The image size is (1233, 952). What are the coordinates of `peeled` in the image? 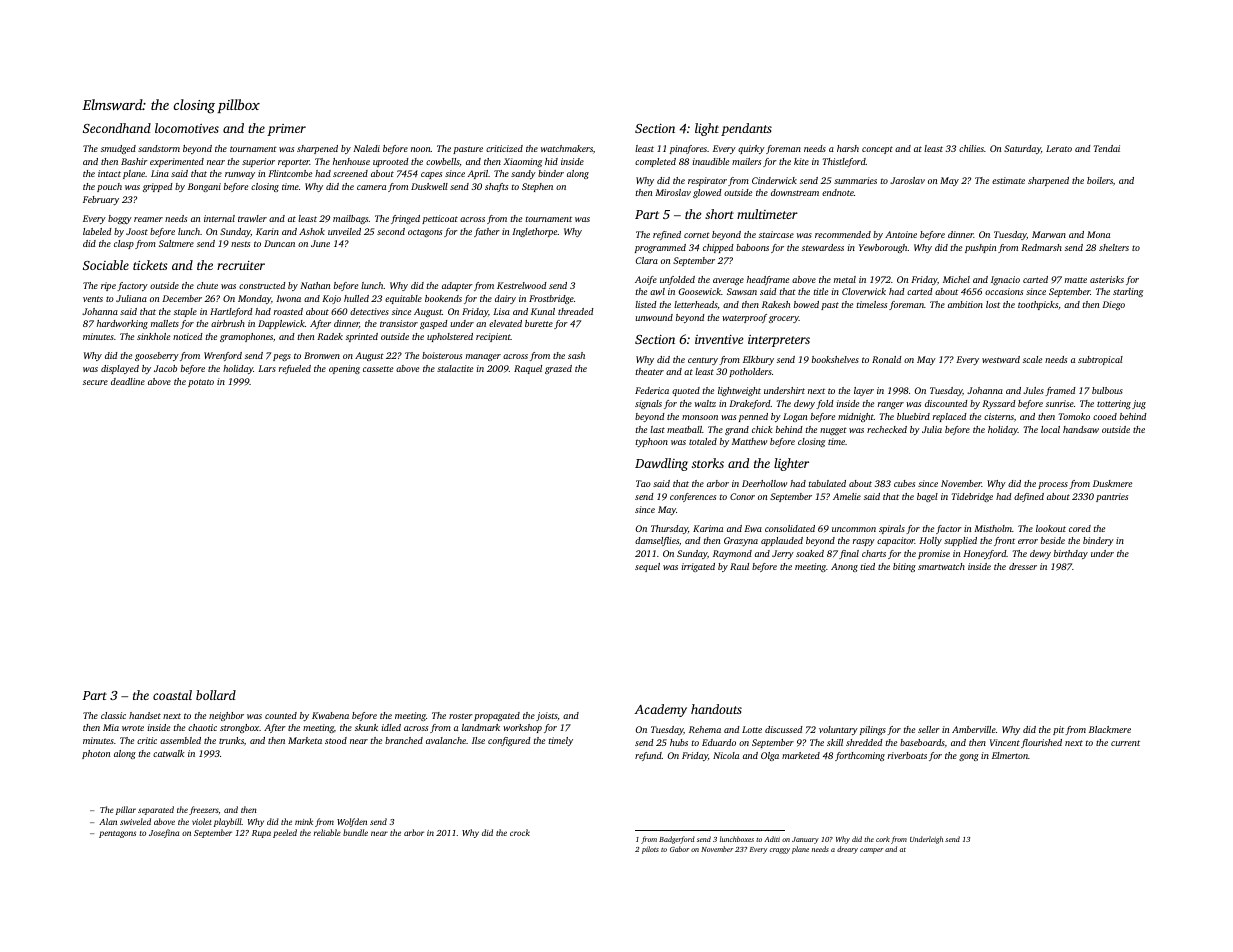 It's located at (285, 833).
